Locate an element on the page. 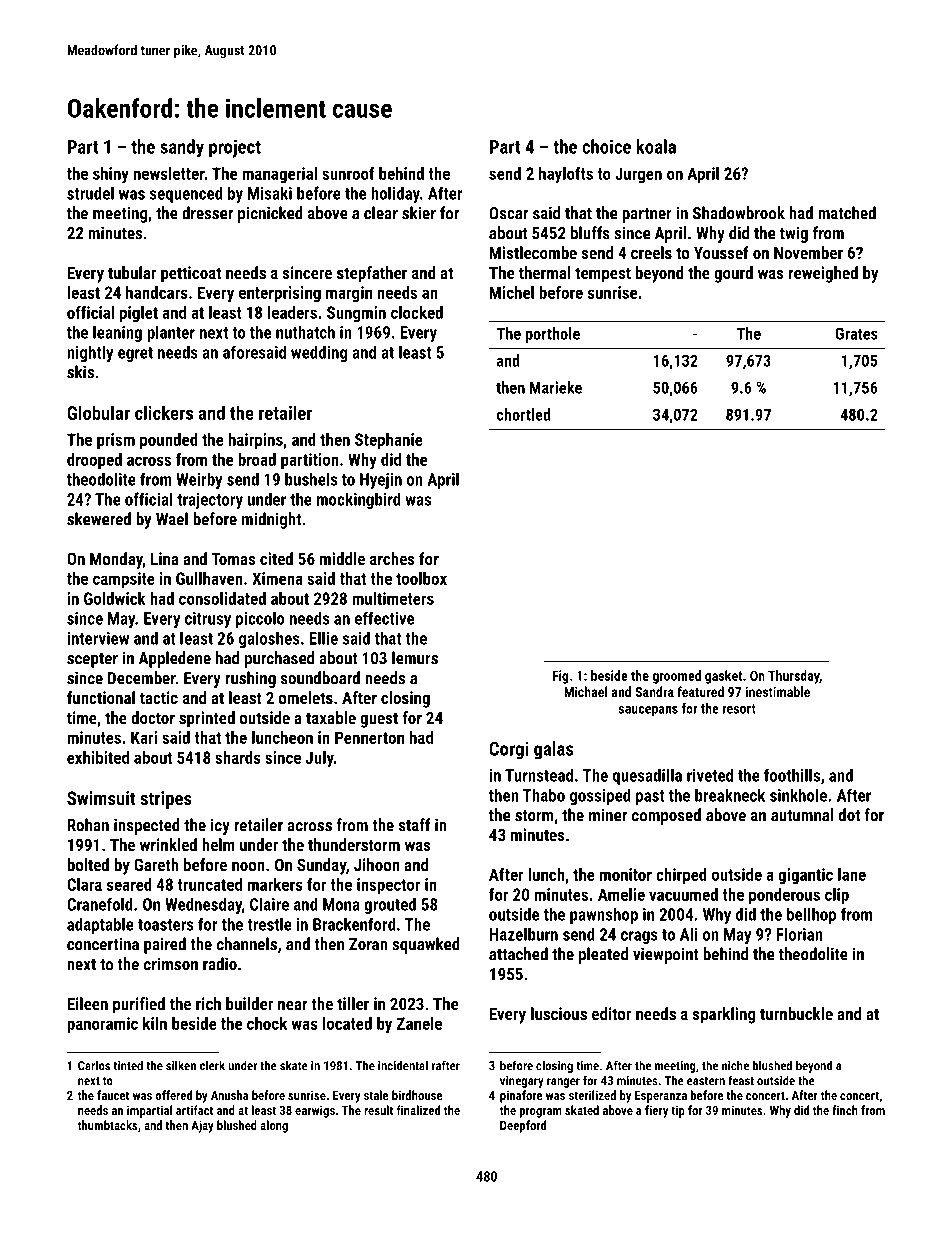 This page has width=952, height=1233. tip is located at coordinates (678, 1111).
